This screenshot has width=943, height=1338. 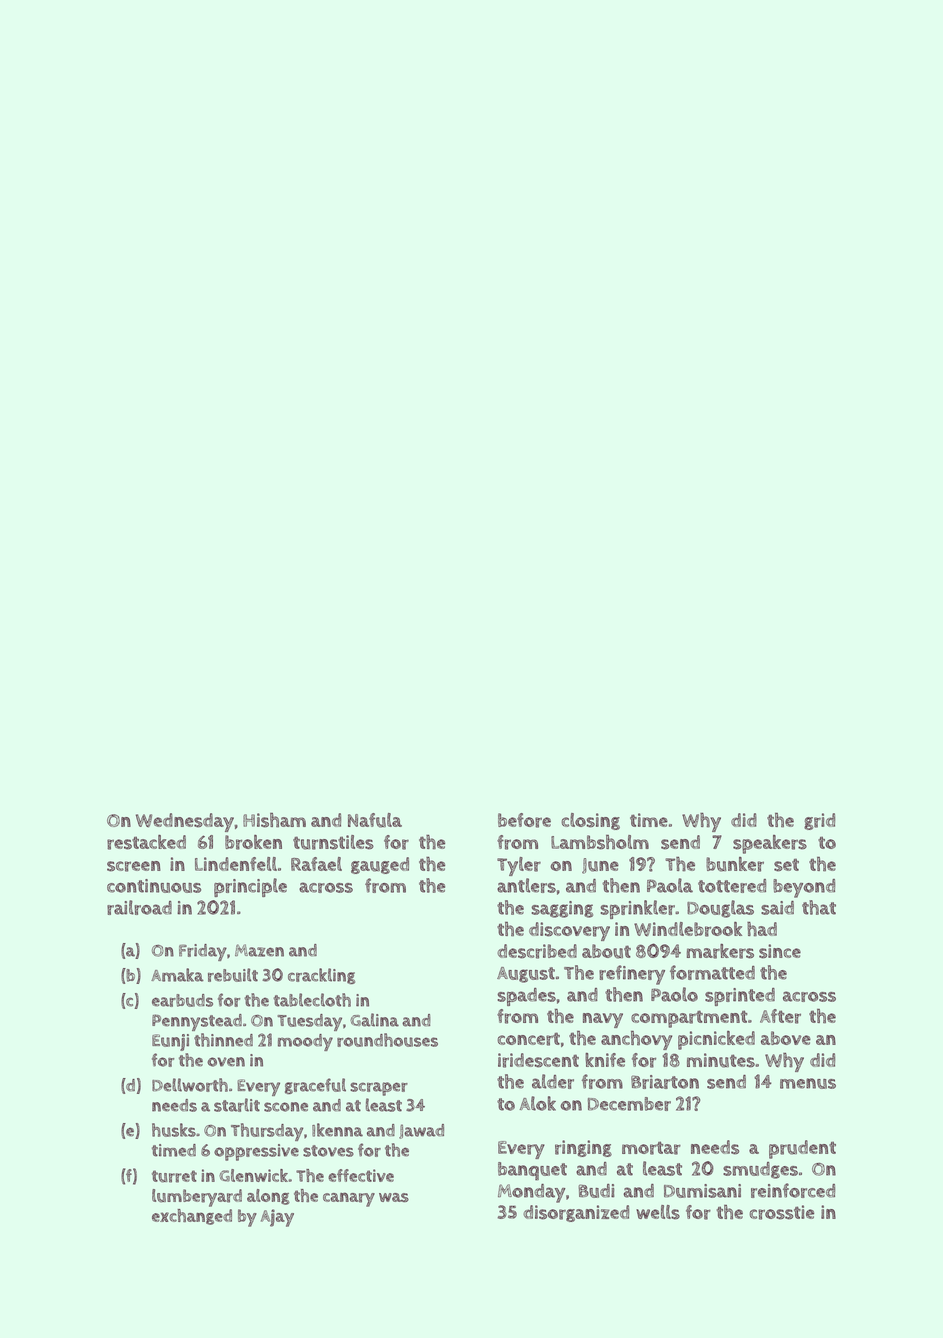 What do you see at coordinates (250, 887) in the screenshot?
I see `principle` at bounding box center [250, 887].
